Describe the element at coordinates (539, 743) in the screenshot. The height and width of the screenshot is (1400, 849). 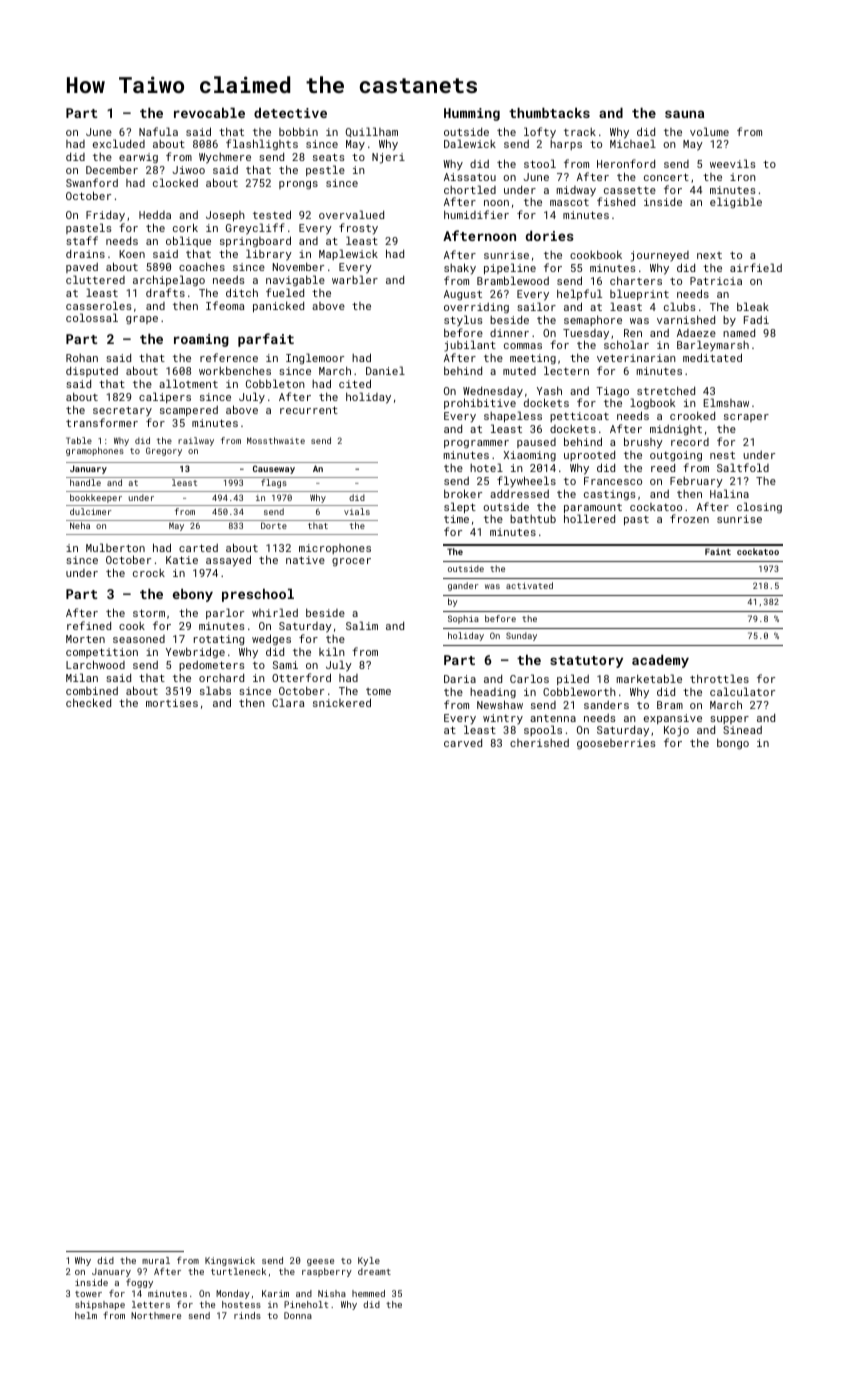
I see `cherished` at that location.
